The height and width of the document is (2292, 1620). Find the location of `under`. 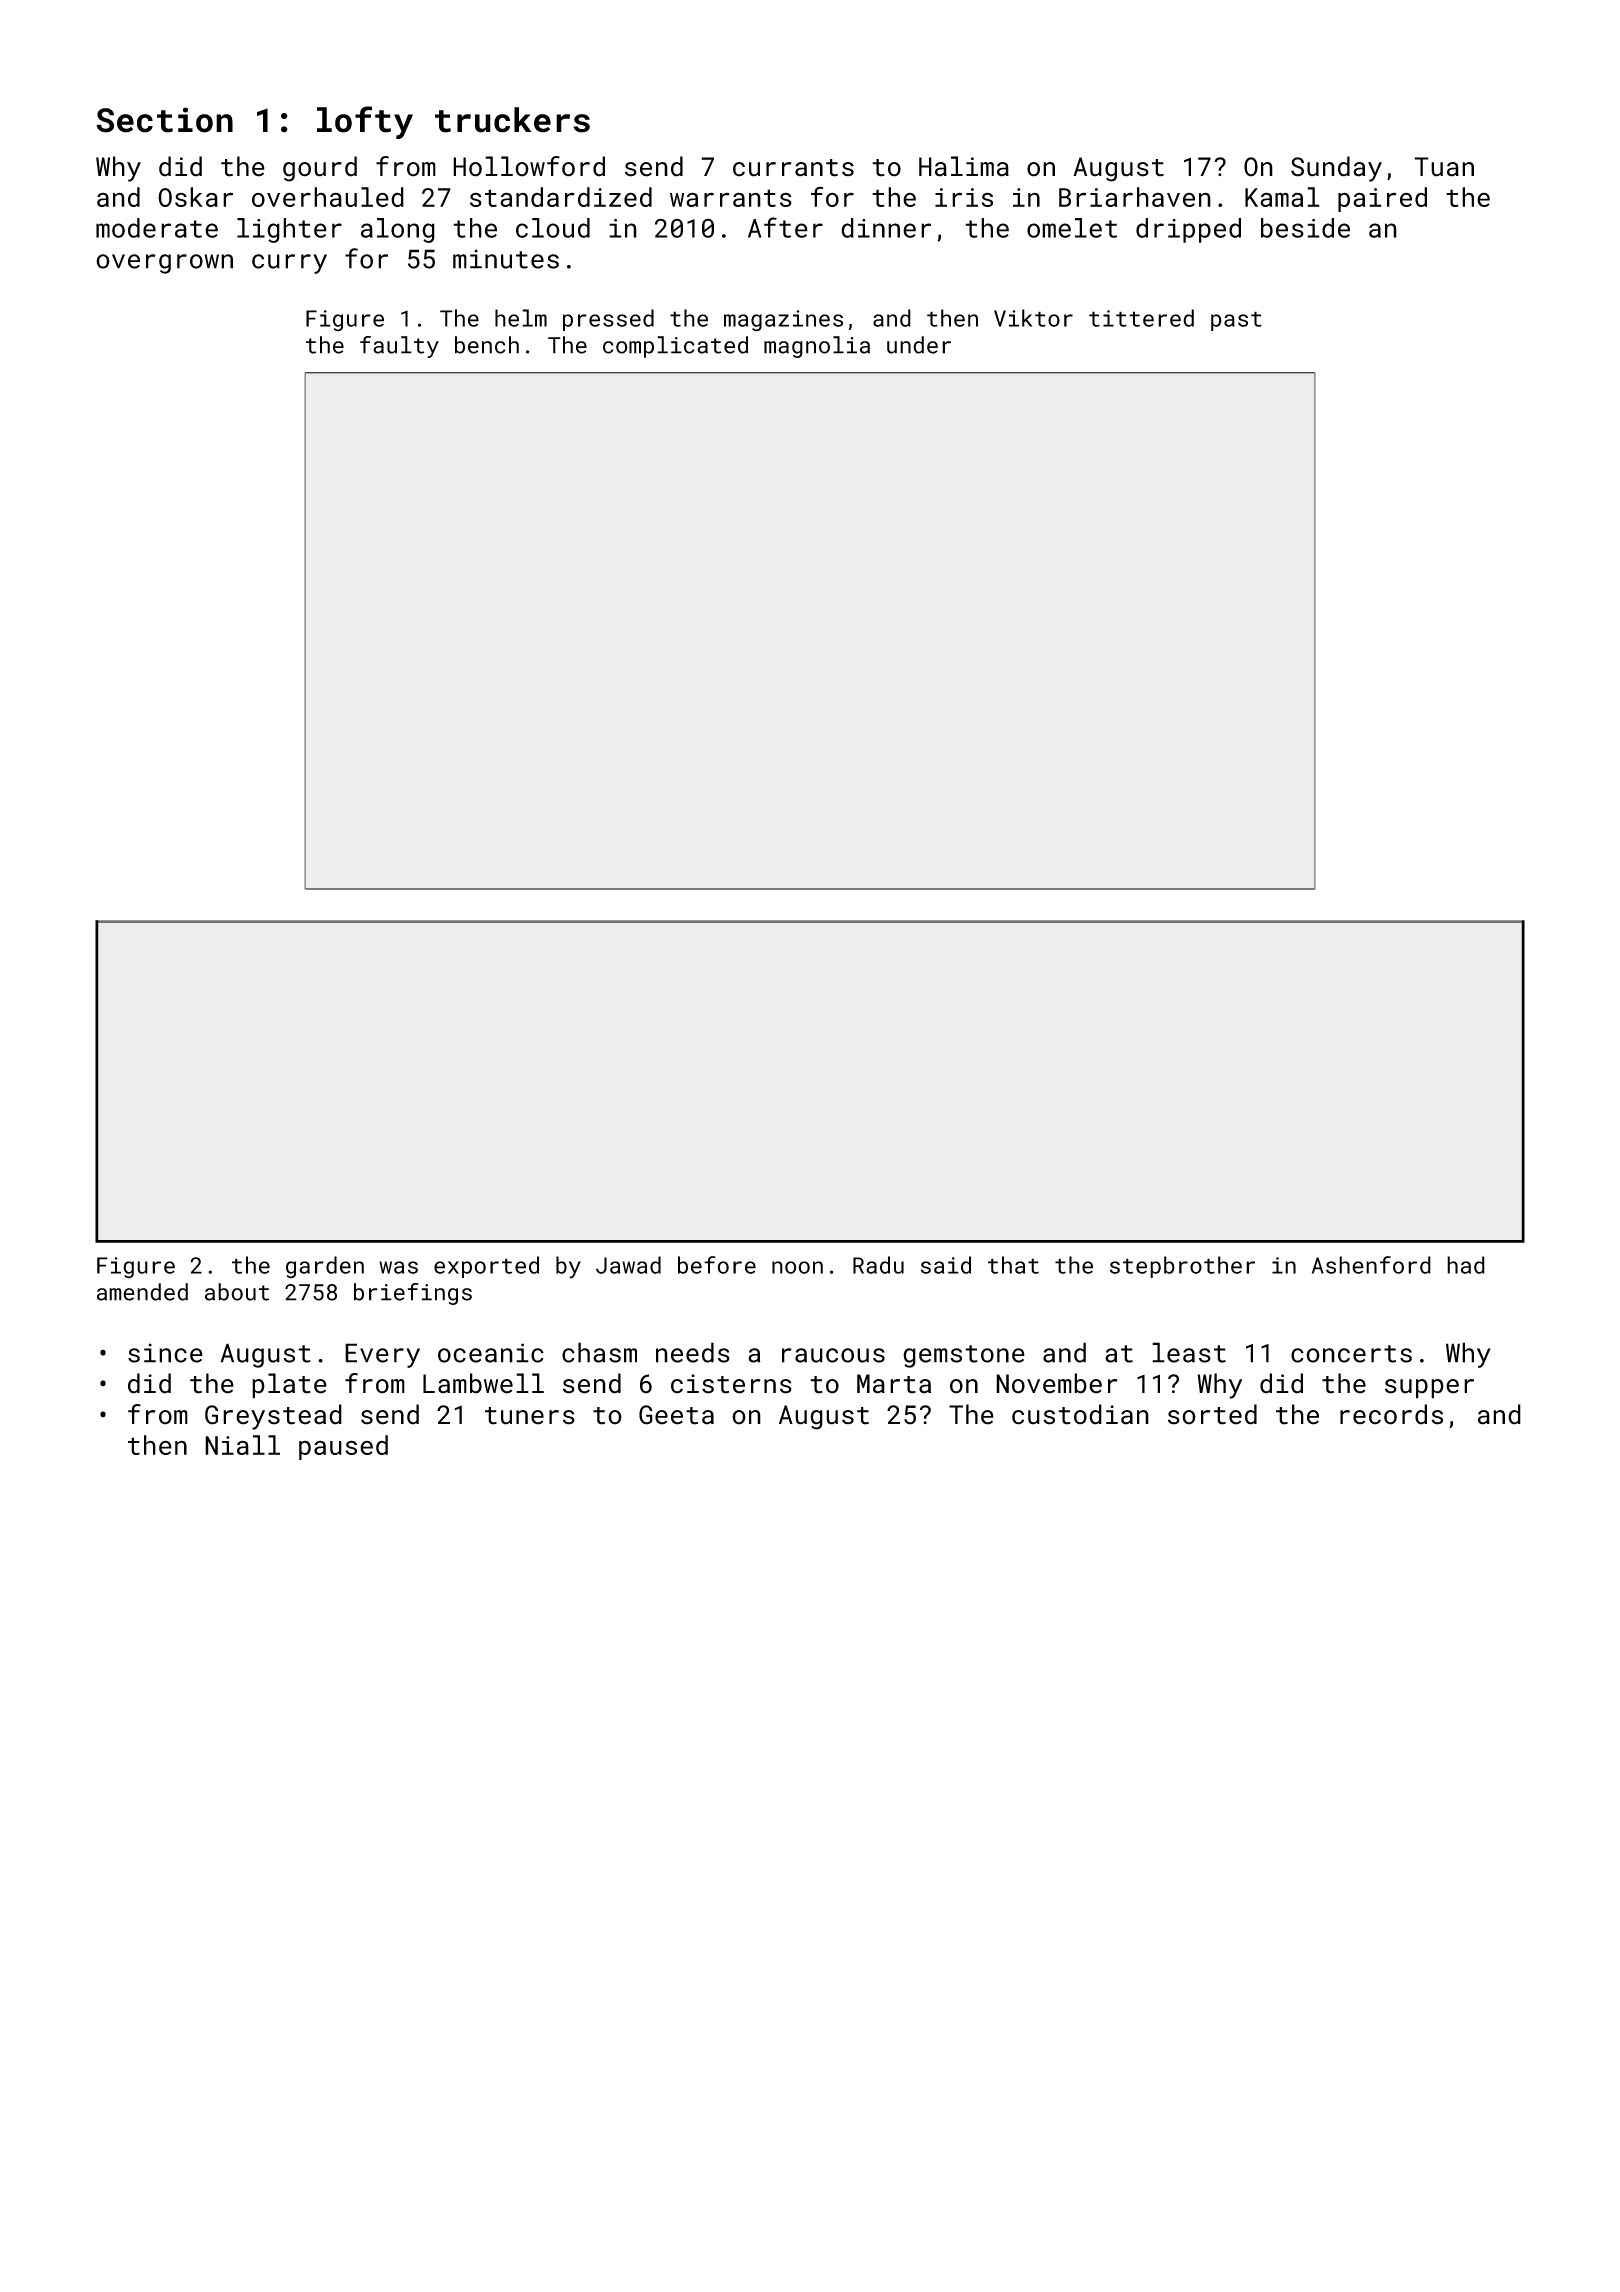

under is located at coordinates (919, 345).
